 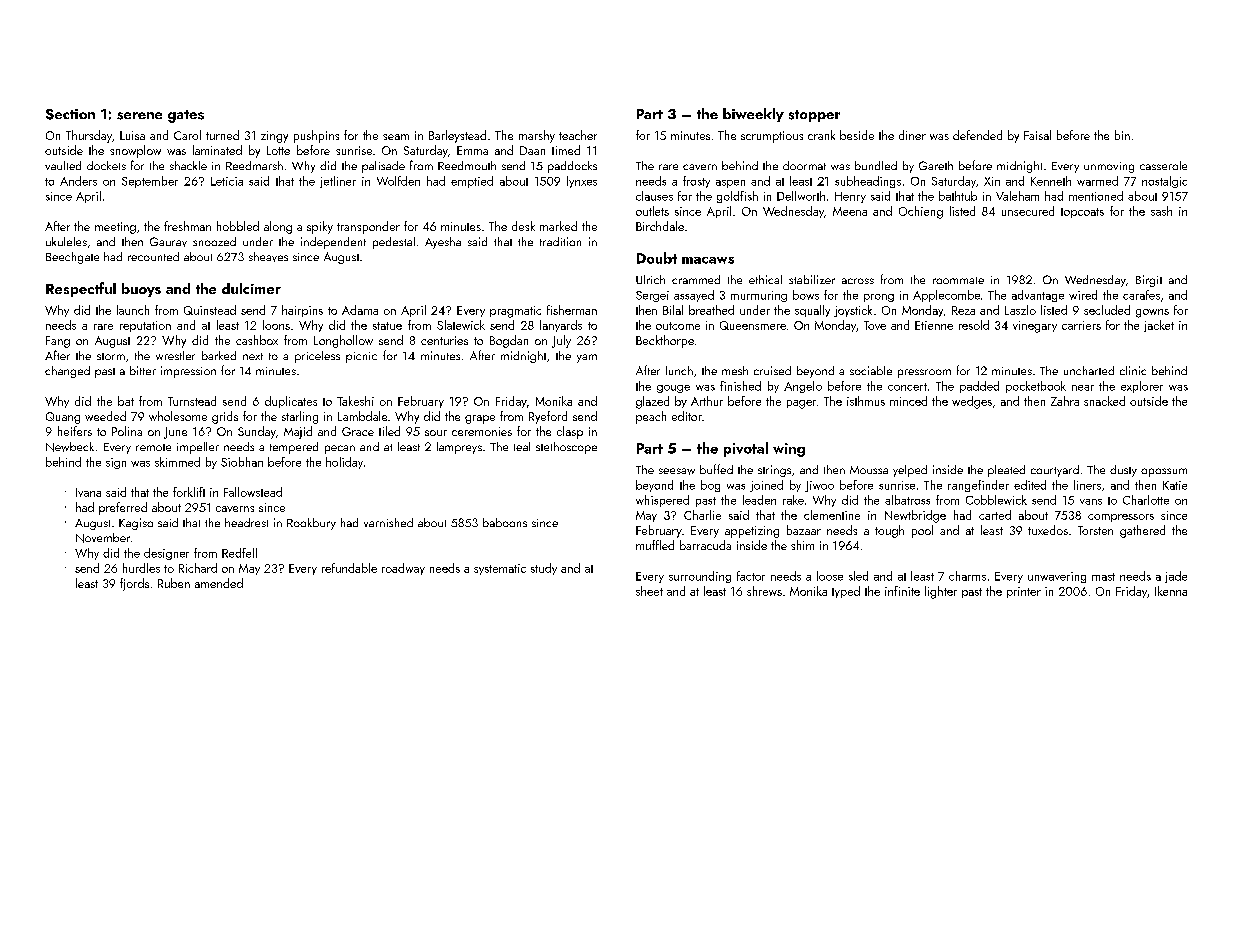 I want to click on amended, so click(x=219, y=583).
